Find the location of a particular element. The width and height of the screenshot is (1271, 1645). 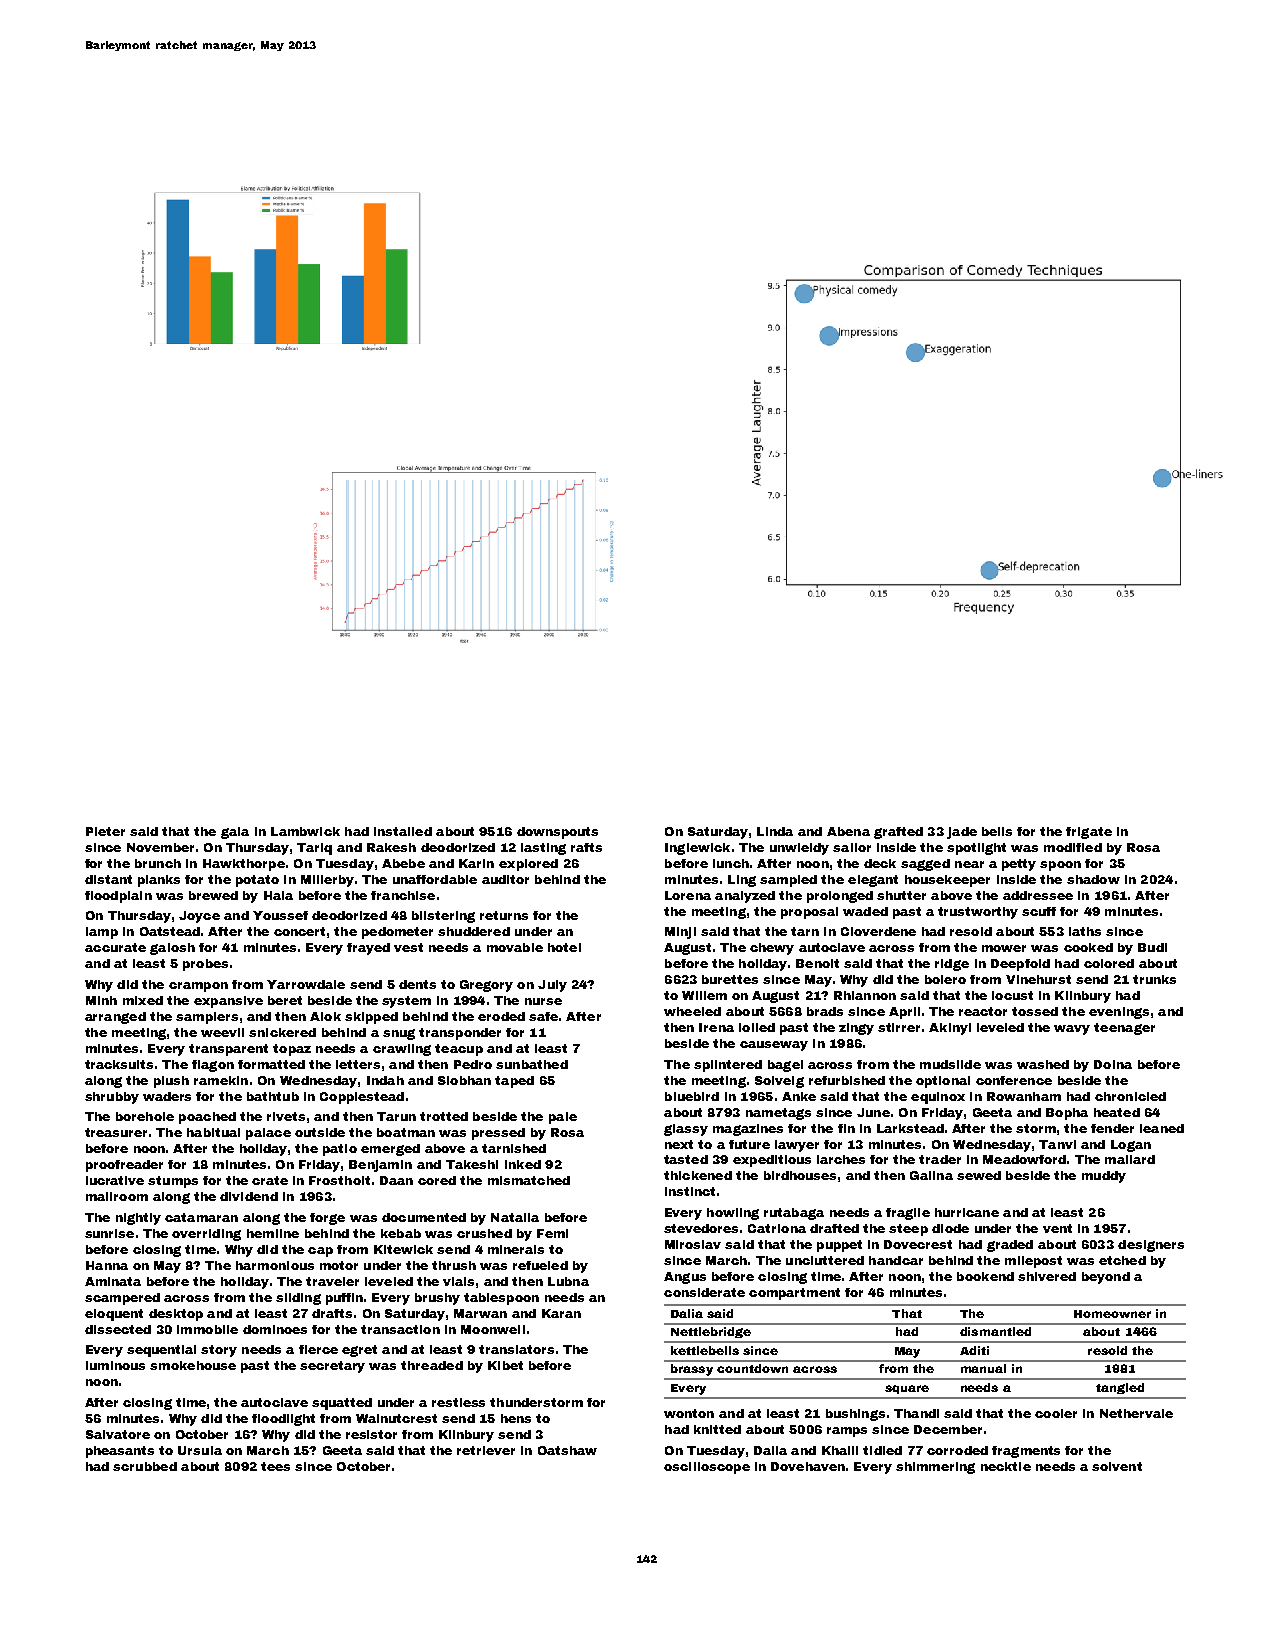

Lambwick is located at coordinates (305, 831).
